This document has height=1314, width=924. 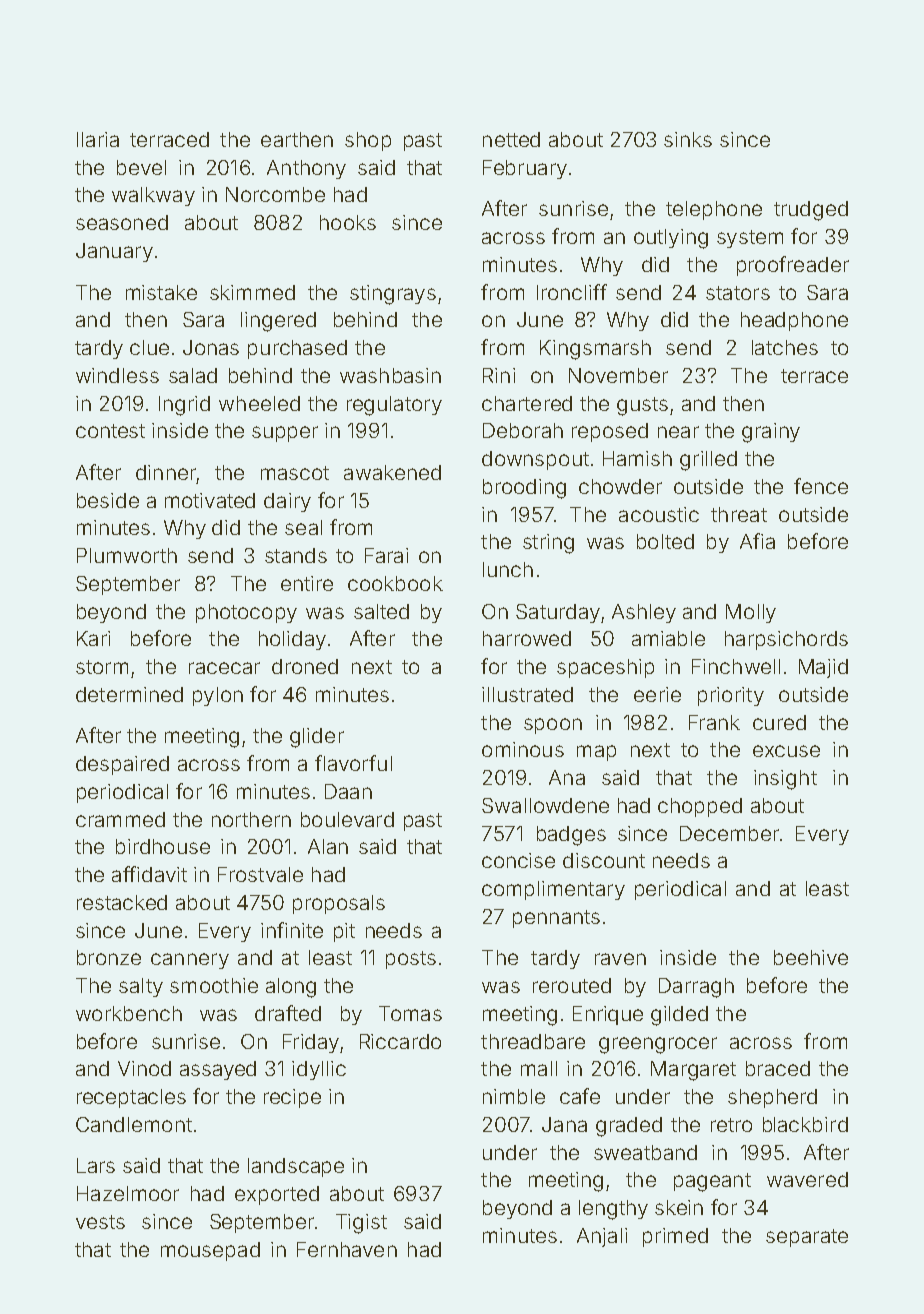 I want to click on separate, so click(x=807, y=1238).
